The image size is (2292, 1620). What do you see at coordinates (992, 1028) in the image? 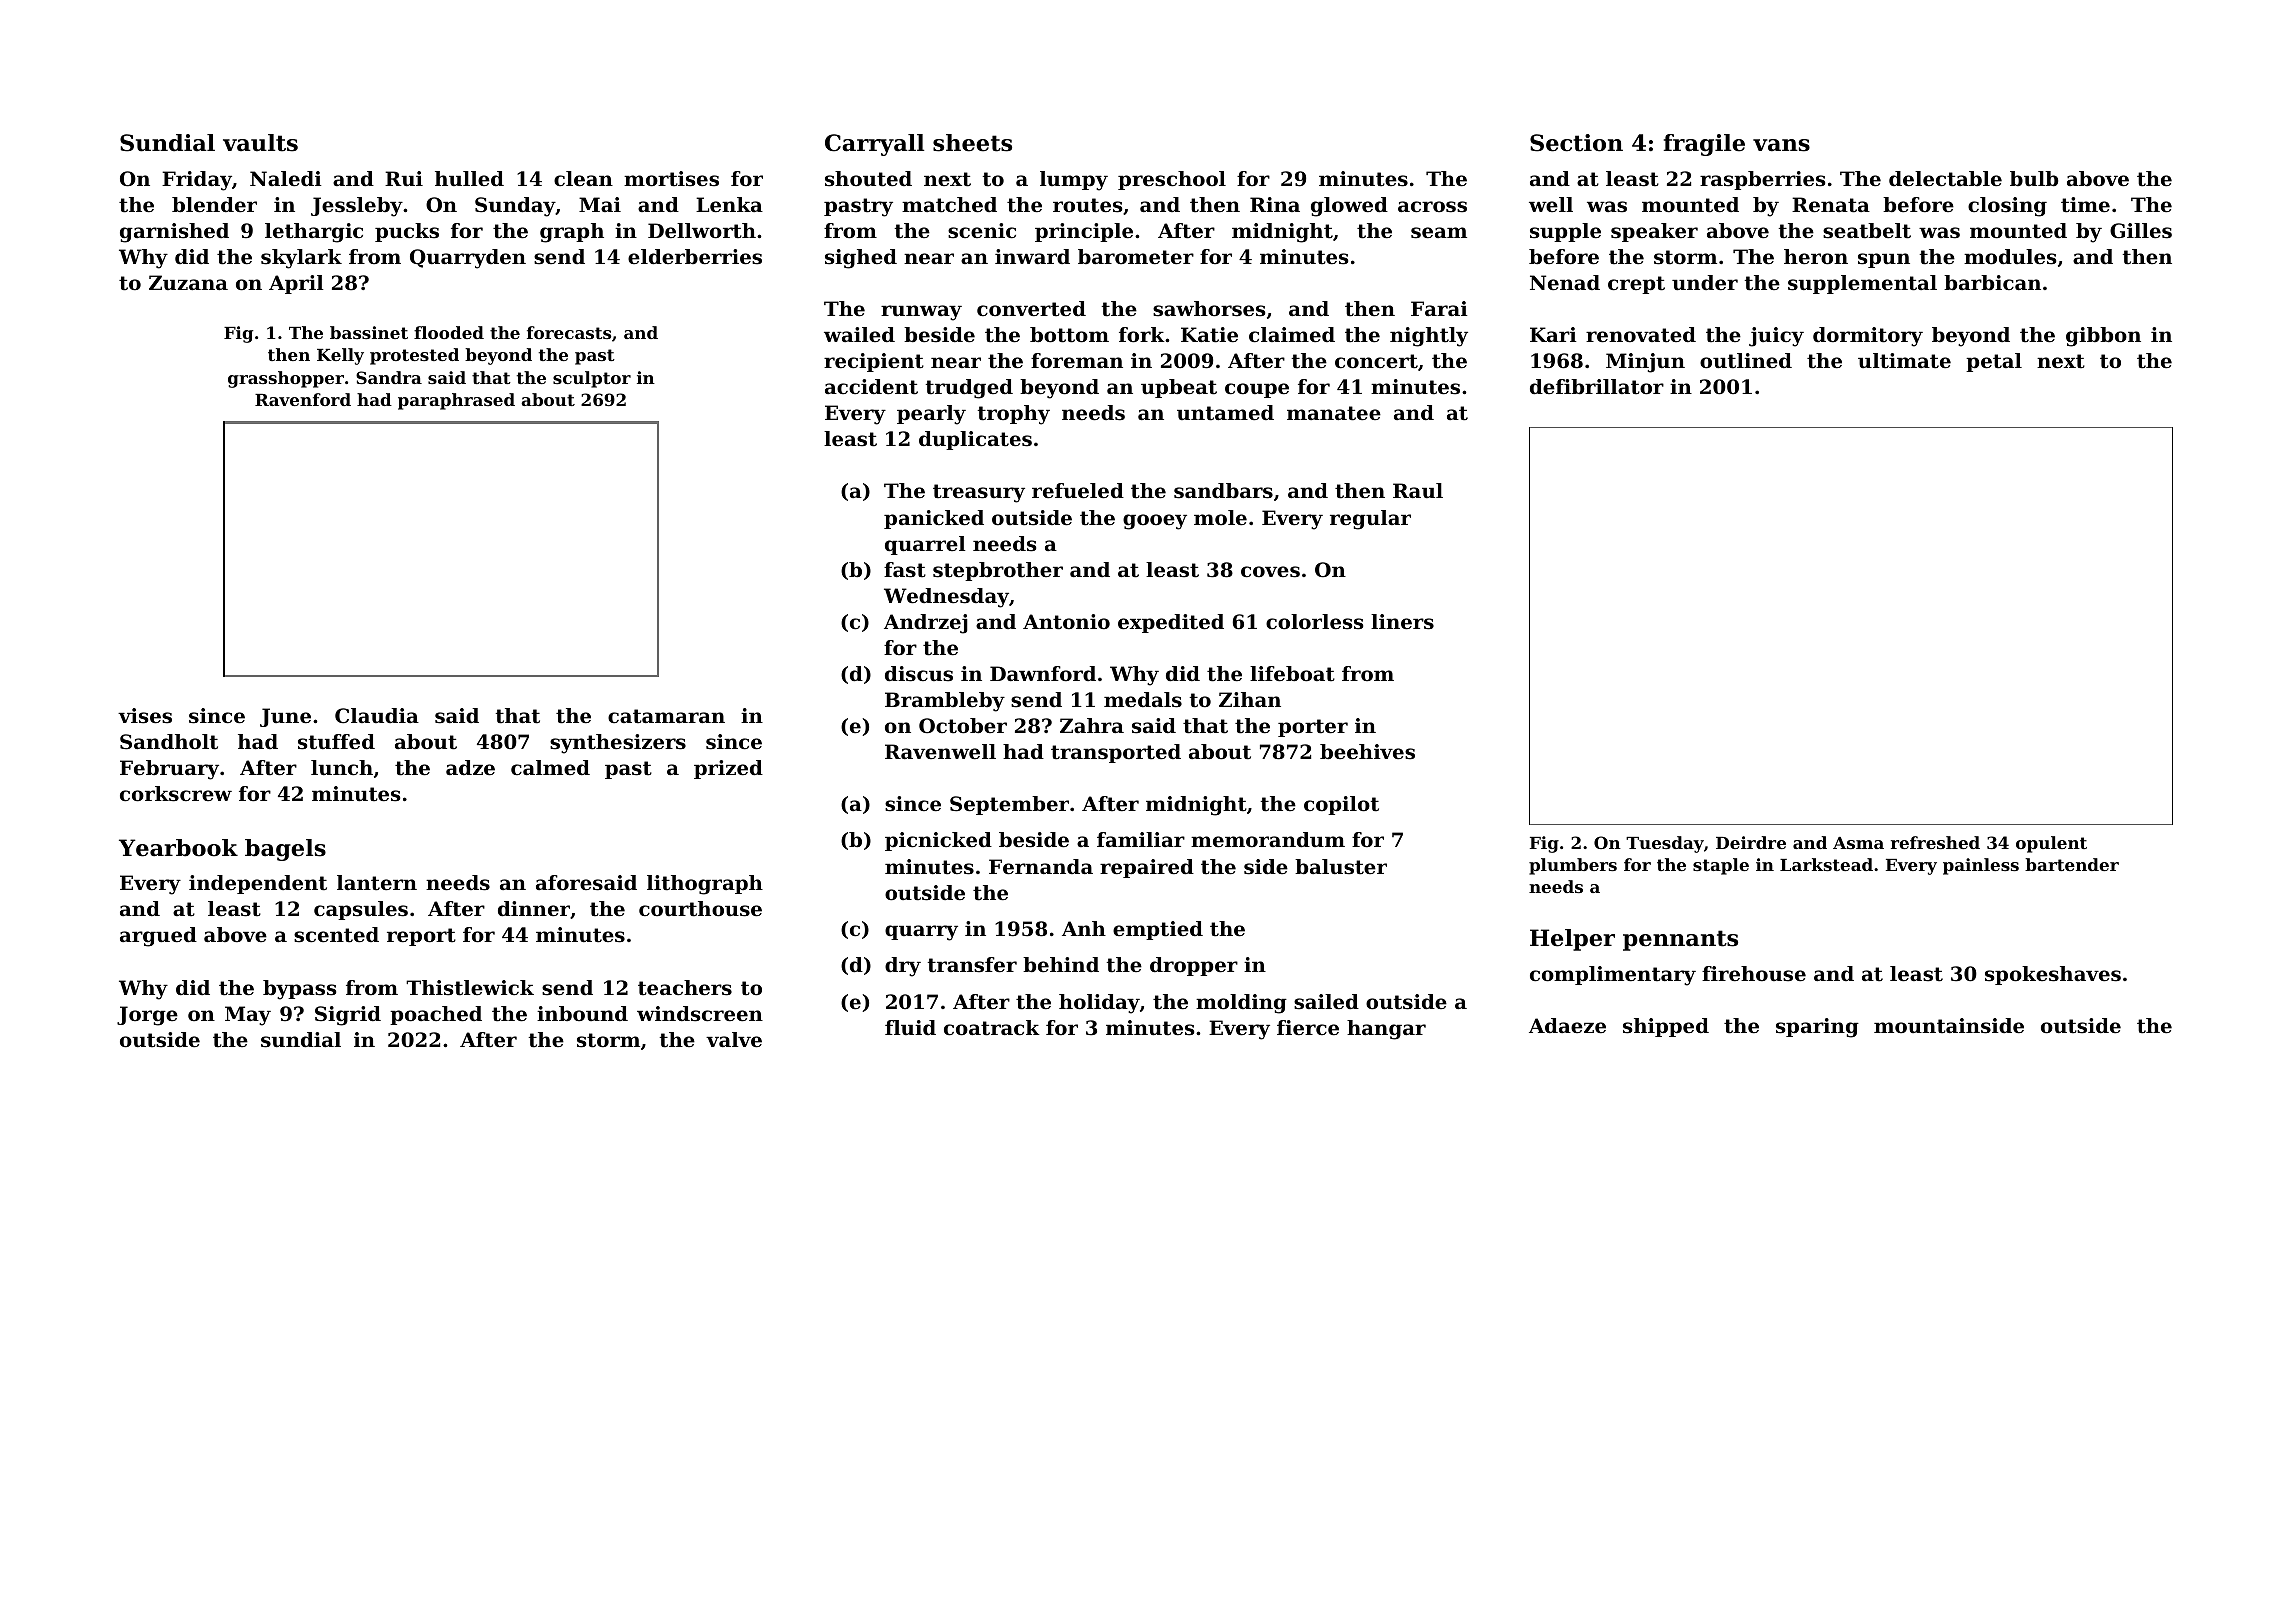
I see `coatrack` at bounding box center [992, 1028].
